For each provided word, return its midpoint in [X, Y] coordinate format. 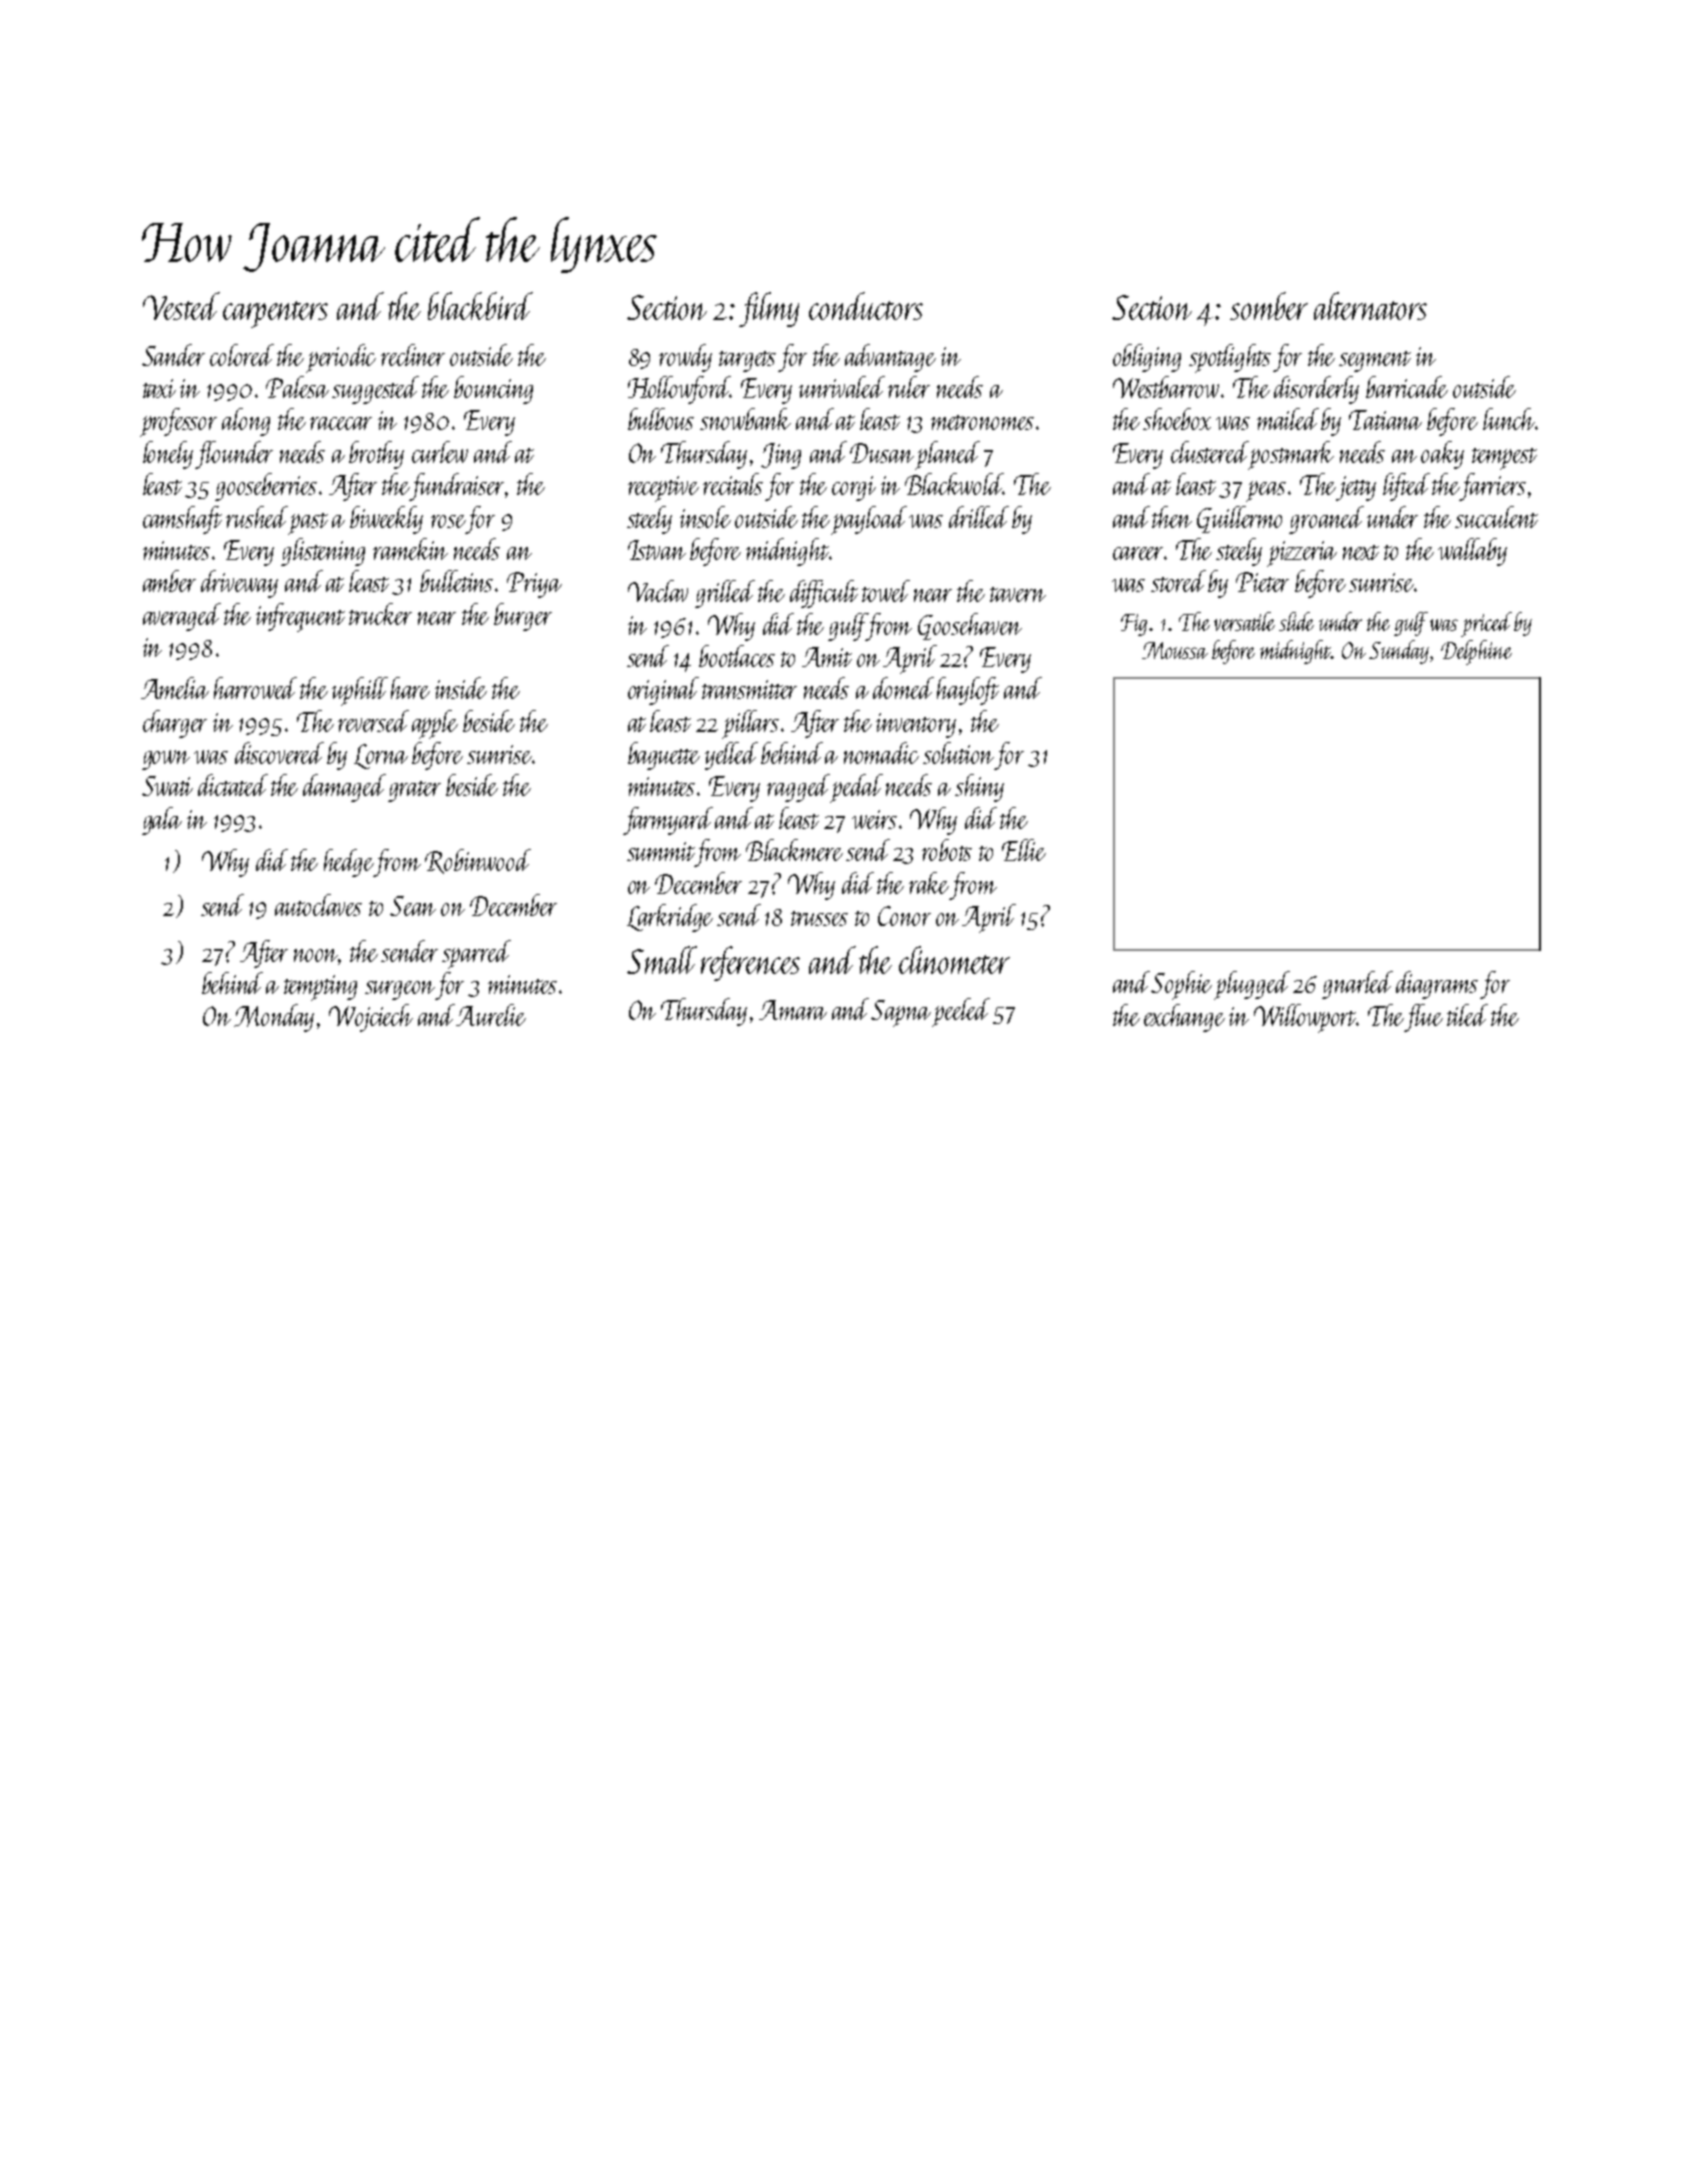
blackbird [480, 306]
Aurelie [491, 1015]
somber [1269, 306]
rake [929, 883]
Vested [181, 306]
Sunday [1399, 652]
